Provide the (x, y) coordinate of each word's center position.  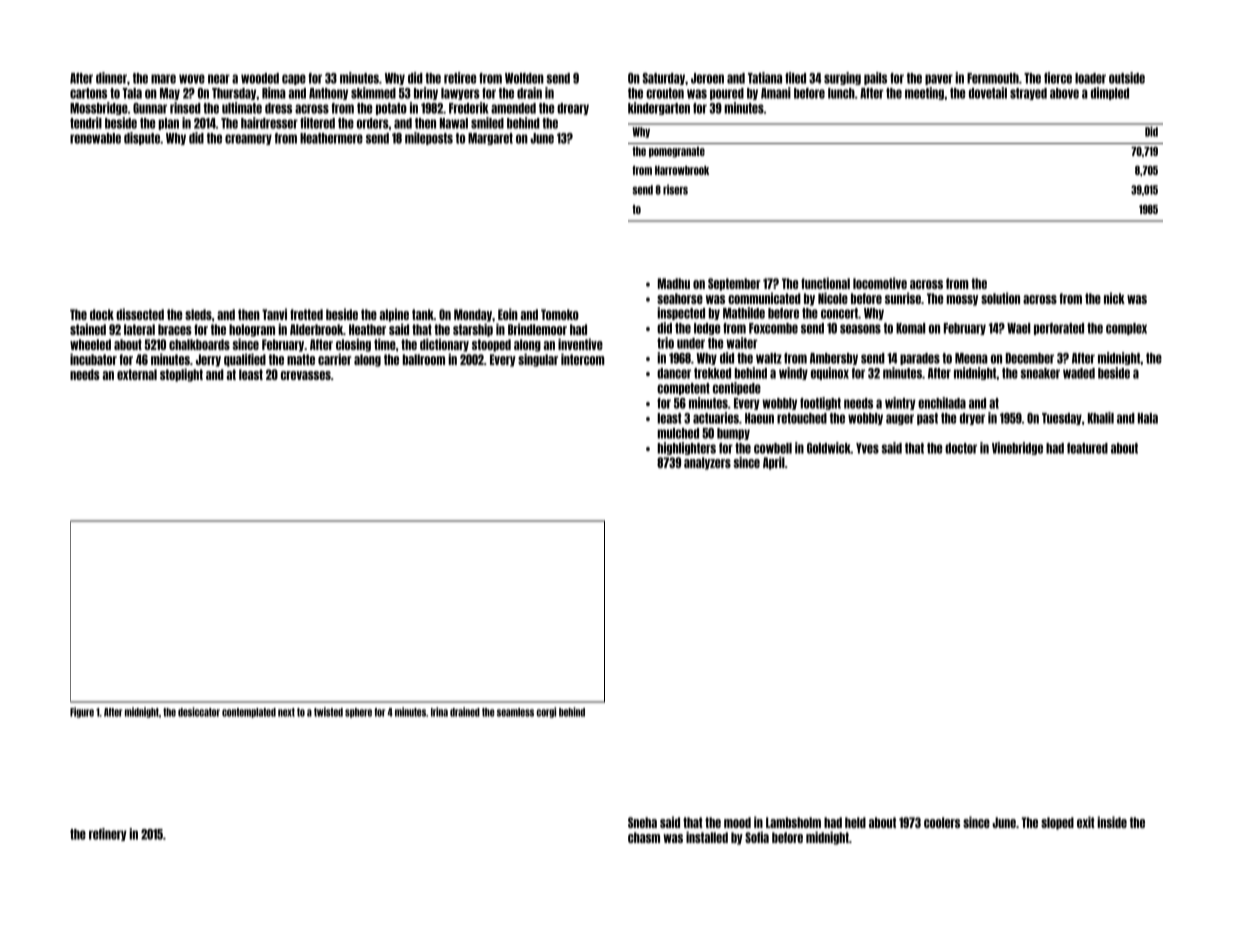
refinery (108, 834)
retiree (460, 78)
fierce (1058, 78)
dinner (111, 78)
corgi (546, 712)
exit (1086, 822)
